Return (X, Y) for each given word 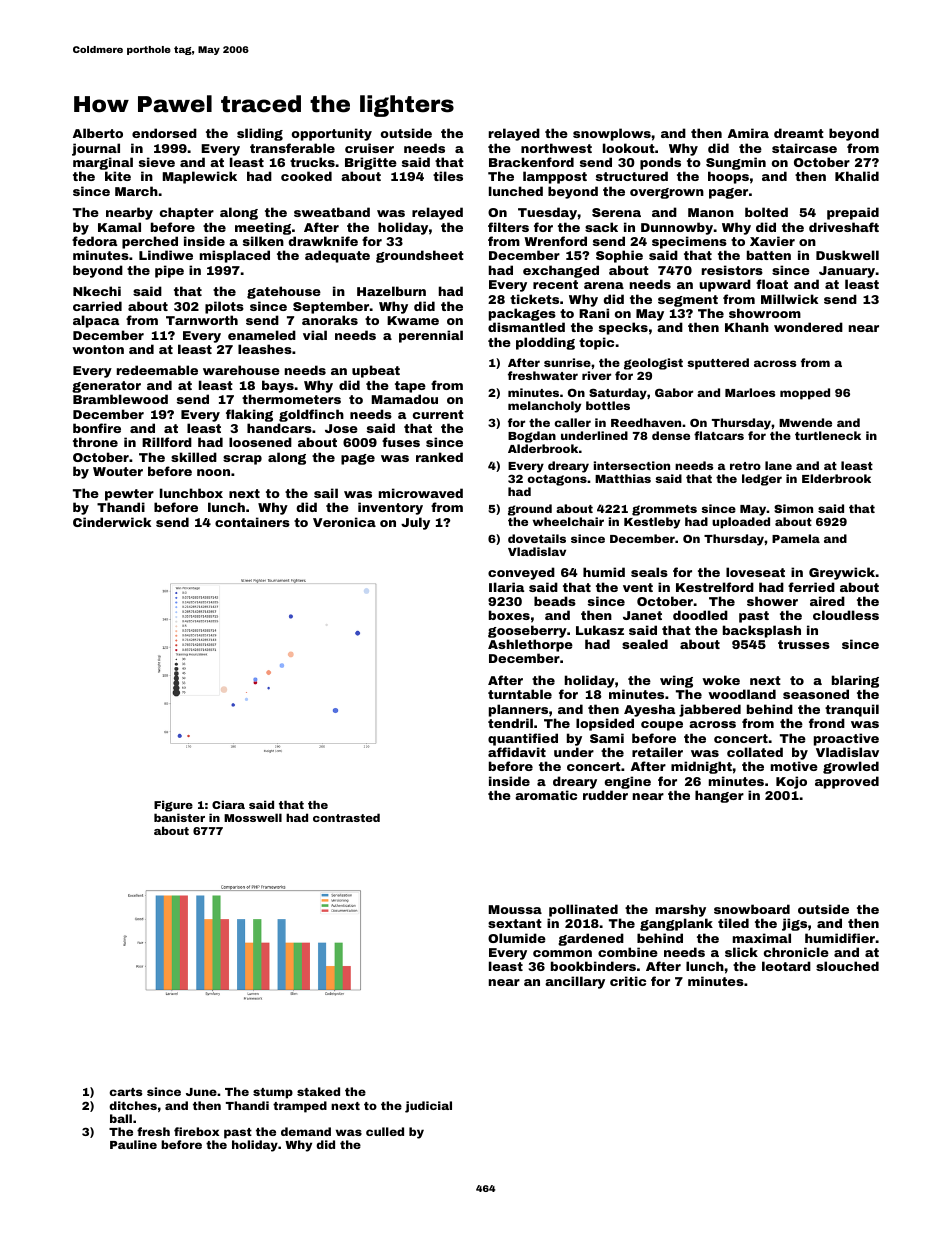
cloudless (846, 615)
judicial (428, 1107)
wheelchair (568, 521)
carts (126, 1092)
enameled (262, 335)
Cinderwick (112, 522)
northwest (556, 148)
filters (508, 227)
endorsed (164, 133)
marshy (681, 910)
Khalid (857, 176)
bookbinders (593, 966)
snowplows (612, 134)
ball (121, 1118)
